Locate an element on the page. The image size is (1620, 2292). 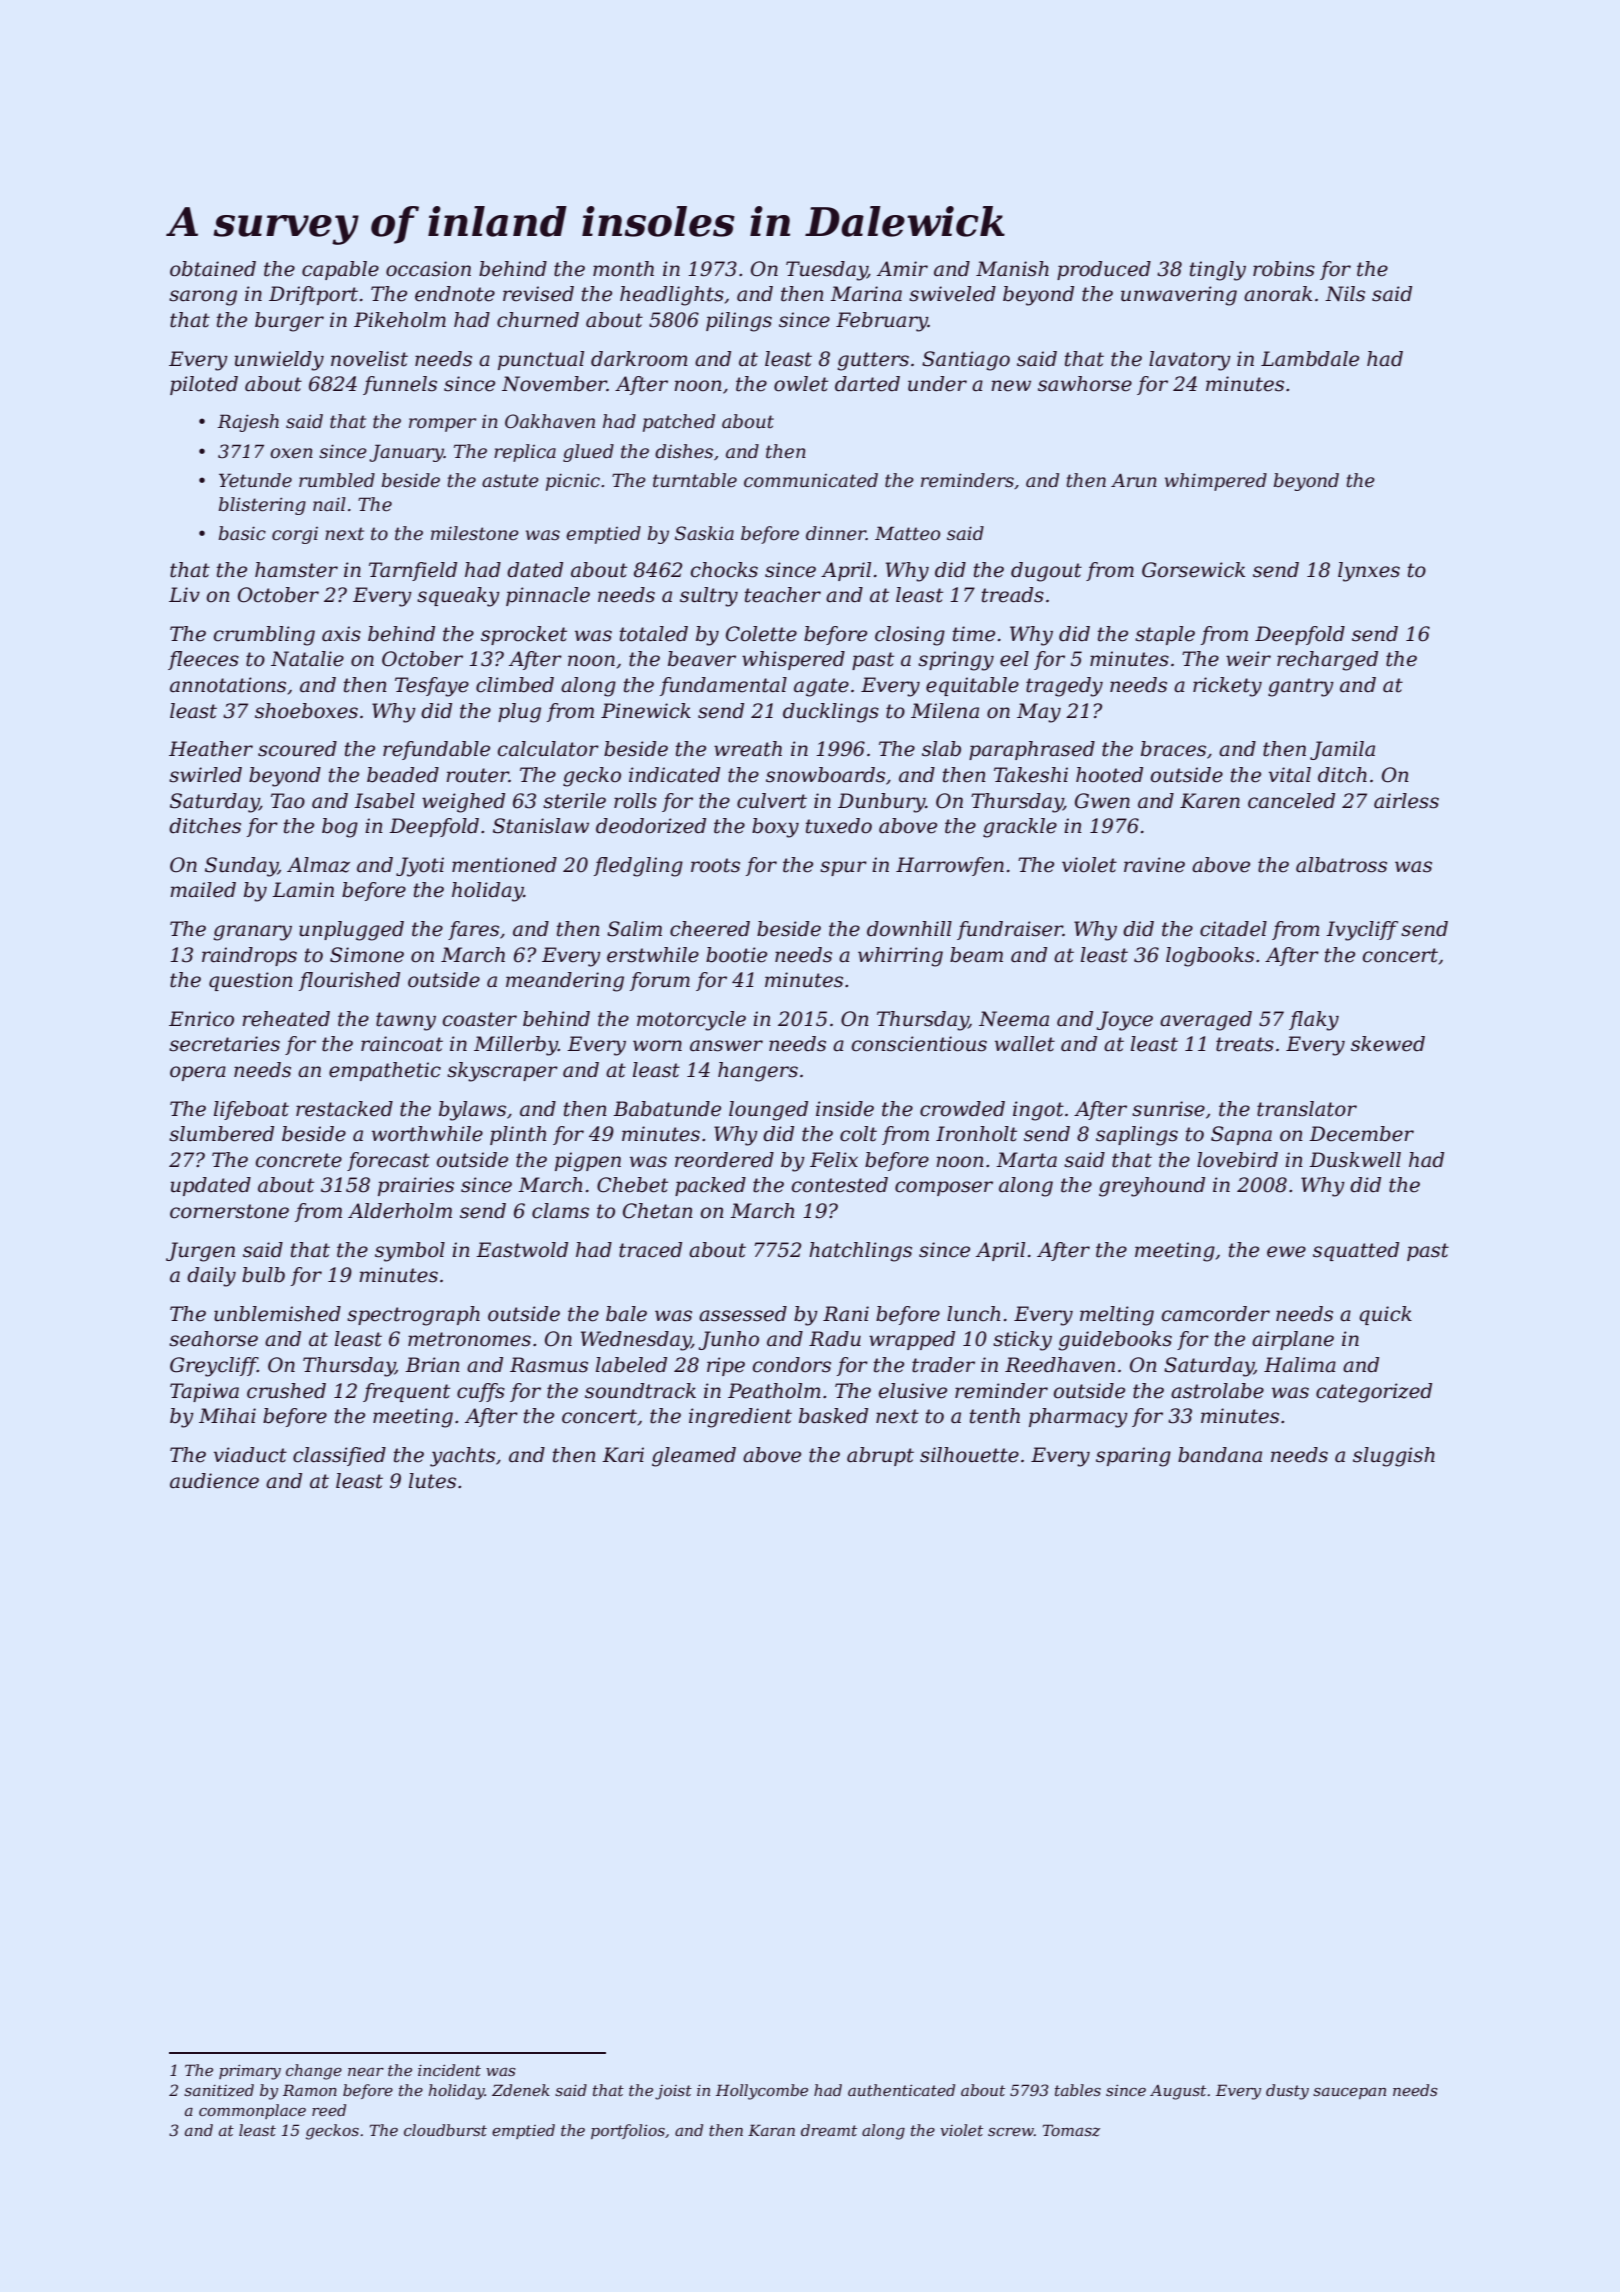
spectrograph is located at coordinates (413, 1316).
